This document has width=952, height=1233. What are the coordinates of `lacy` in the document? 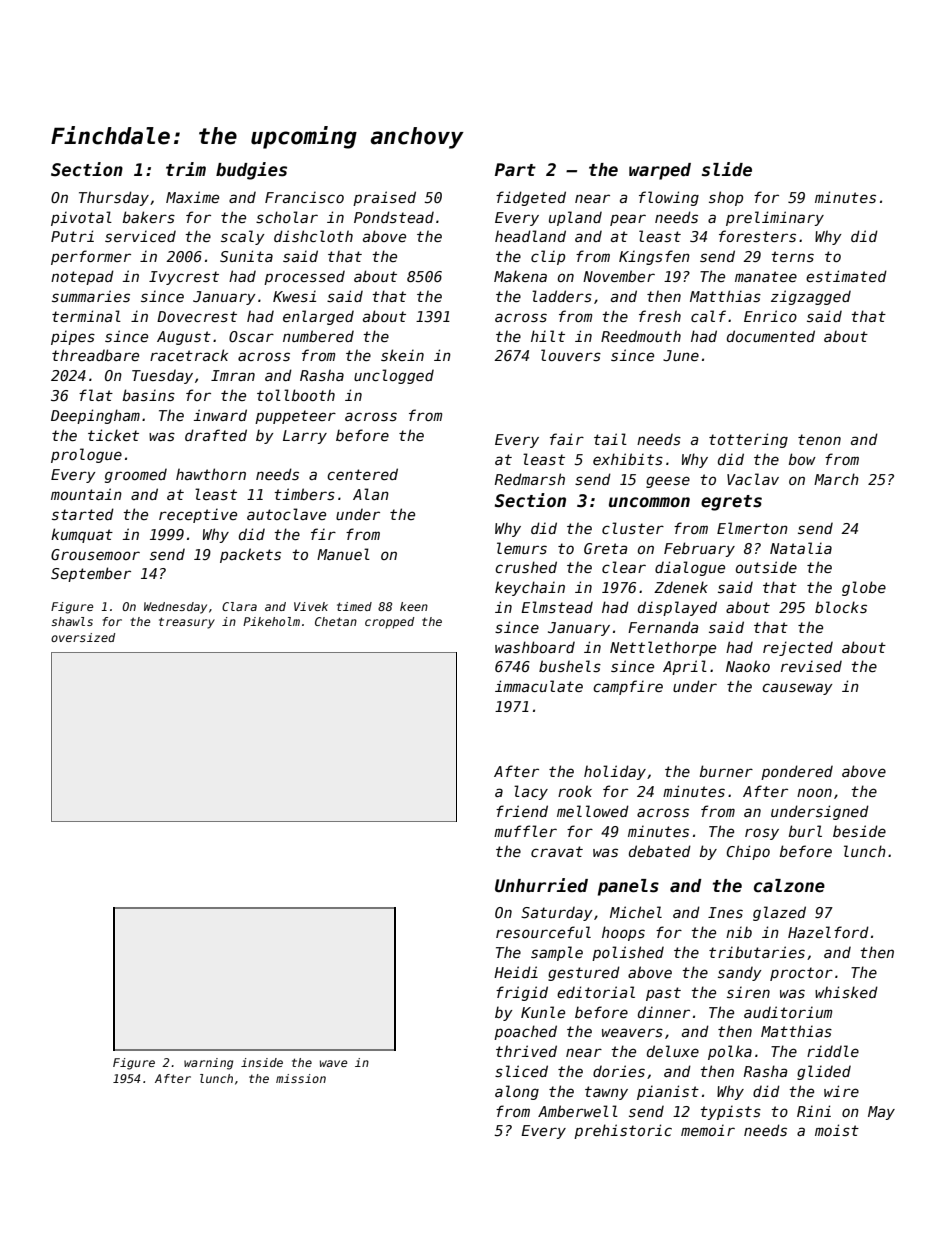 It's located at (531, 792).
